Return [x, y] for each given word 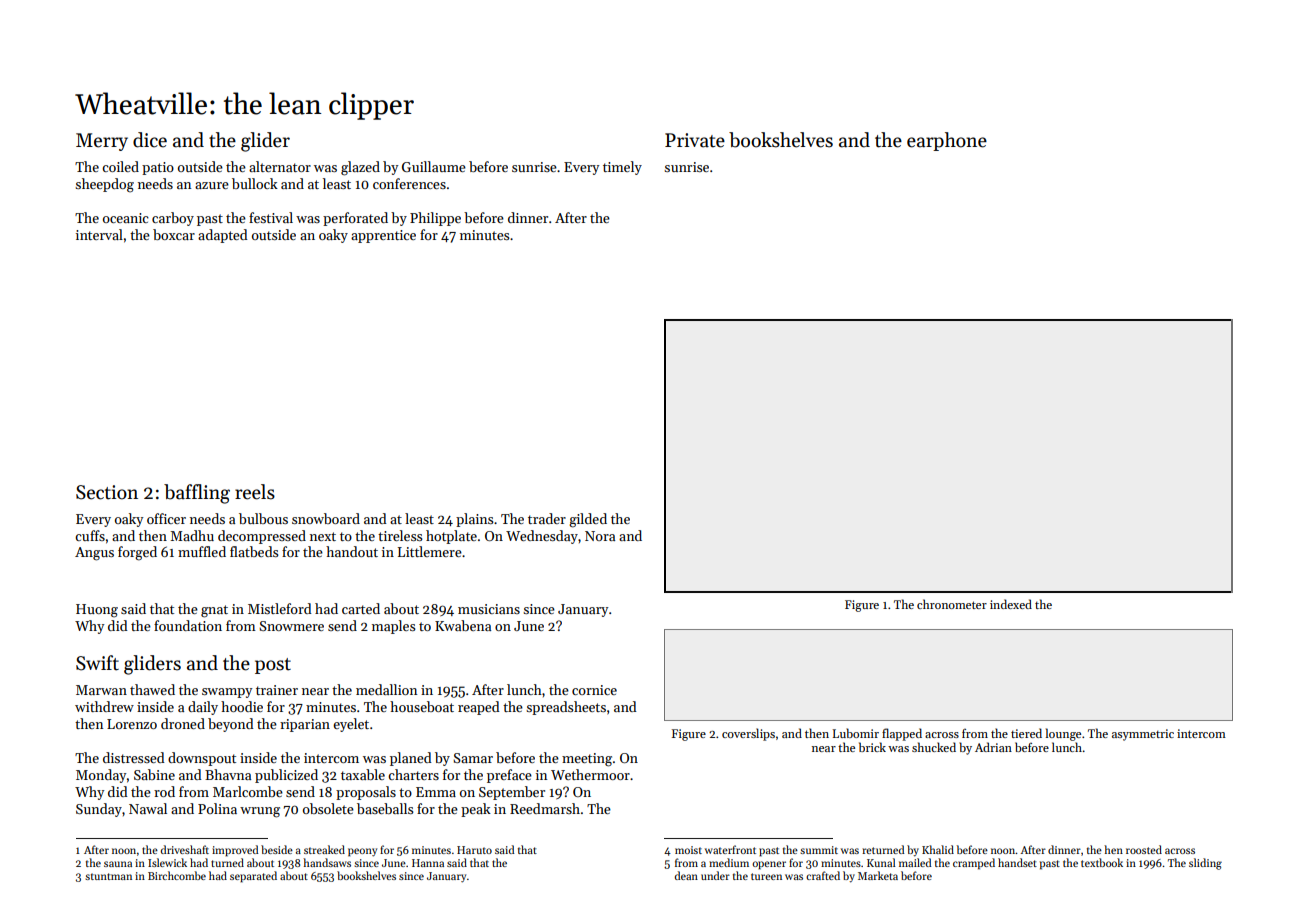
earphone [947, 141]
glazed [360, 168]
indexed [1011, 604]
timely [622, 168]
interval [99, 234]
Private [695, 140]
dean [686, 875]
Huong [97, 611]
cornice [594, 690]
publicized [286, 776]
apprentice [383, 236]
